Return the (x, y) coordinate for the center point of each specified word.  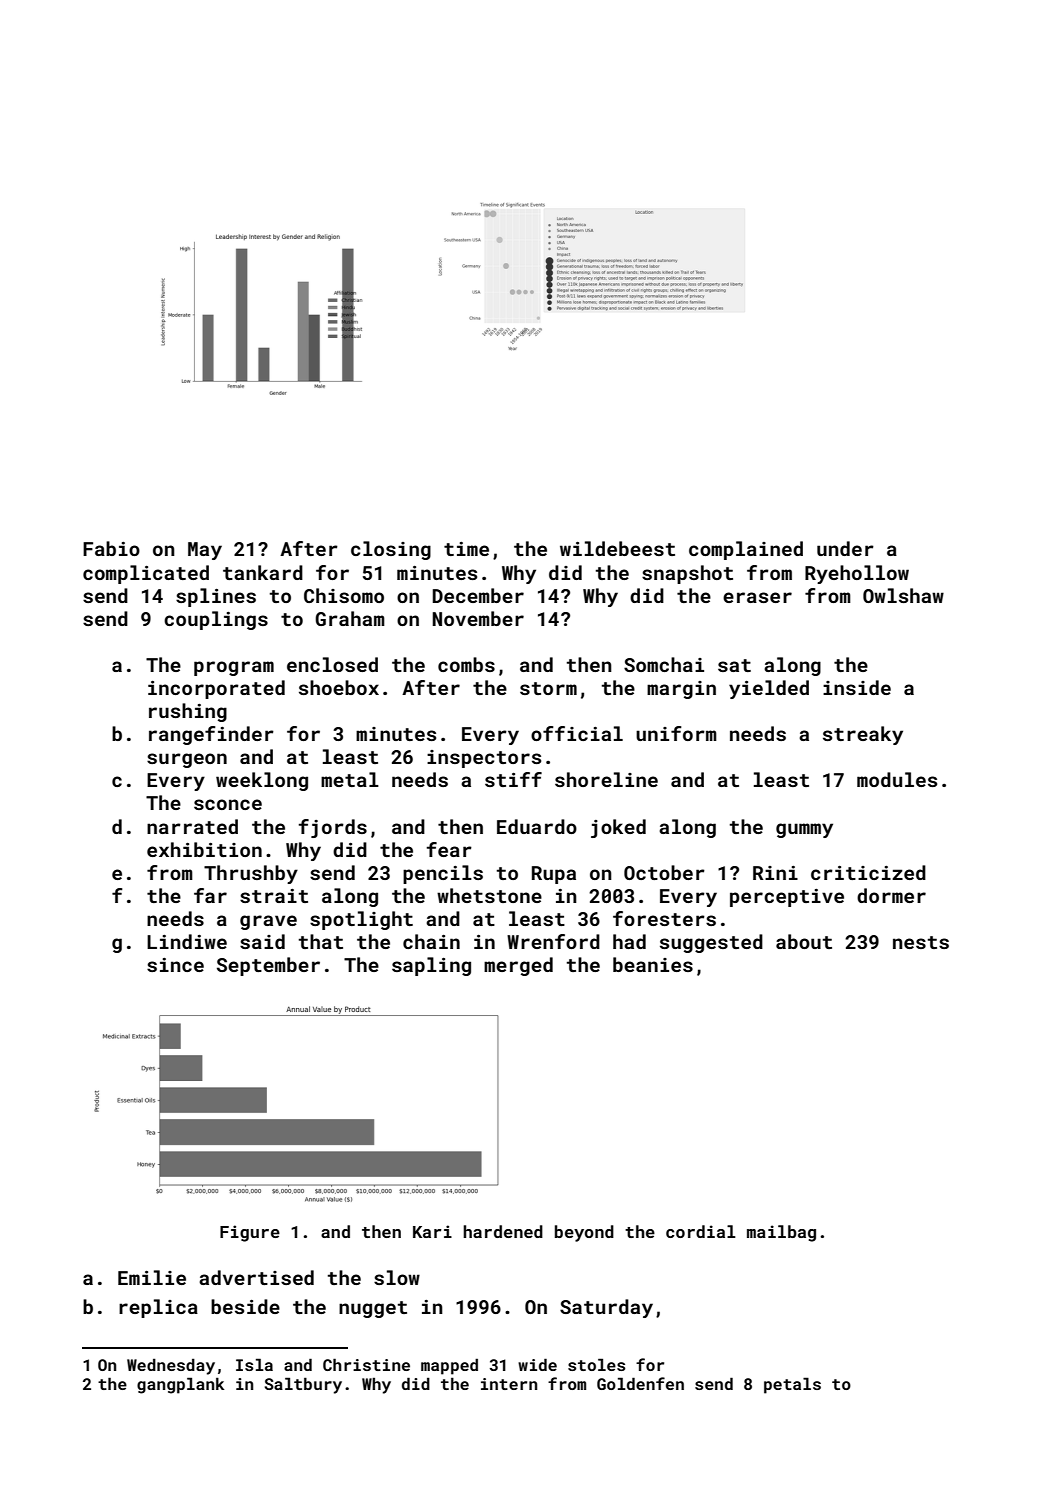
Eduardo (537, 826)
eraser (757, 597)
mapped (449, 1366)
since (175, 965)
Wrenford (553, 941)
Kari (432, 1231)
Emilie (152, 1277)
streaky (863, 735)
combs (466, 664)
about (804, 941)
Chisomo (344, 595)
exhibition (204, 849)
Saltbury (303, 1385)
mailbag (781, 1233)
